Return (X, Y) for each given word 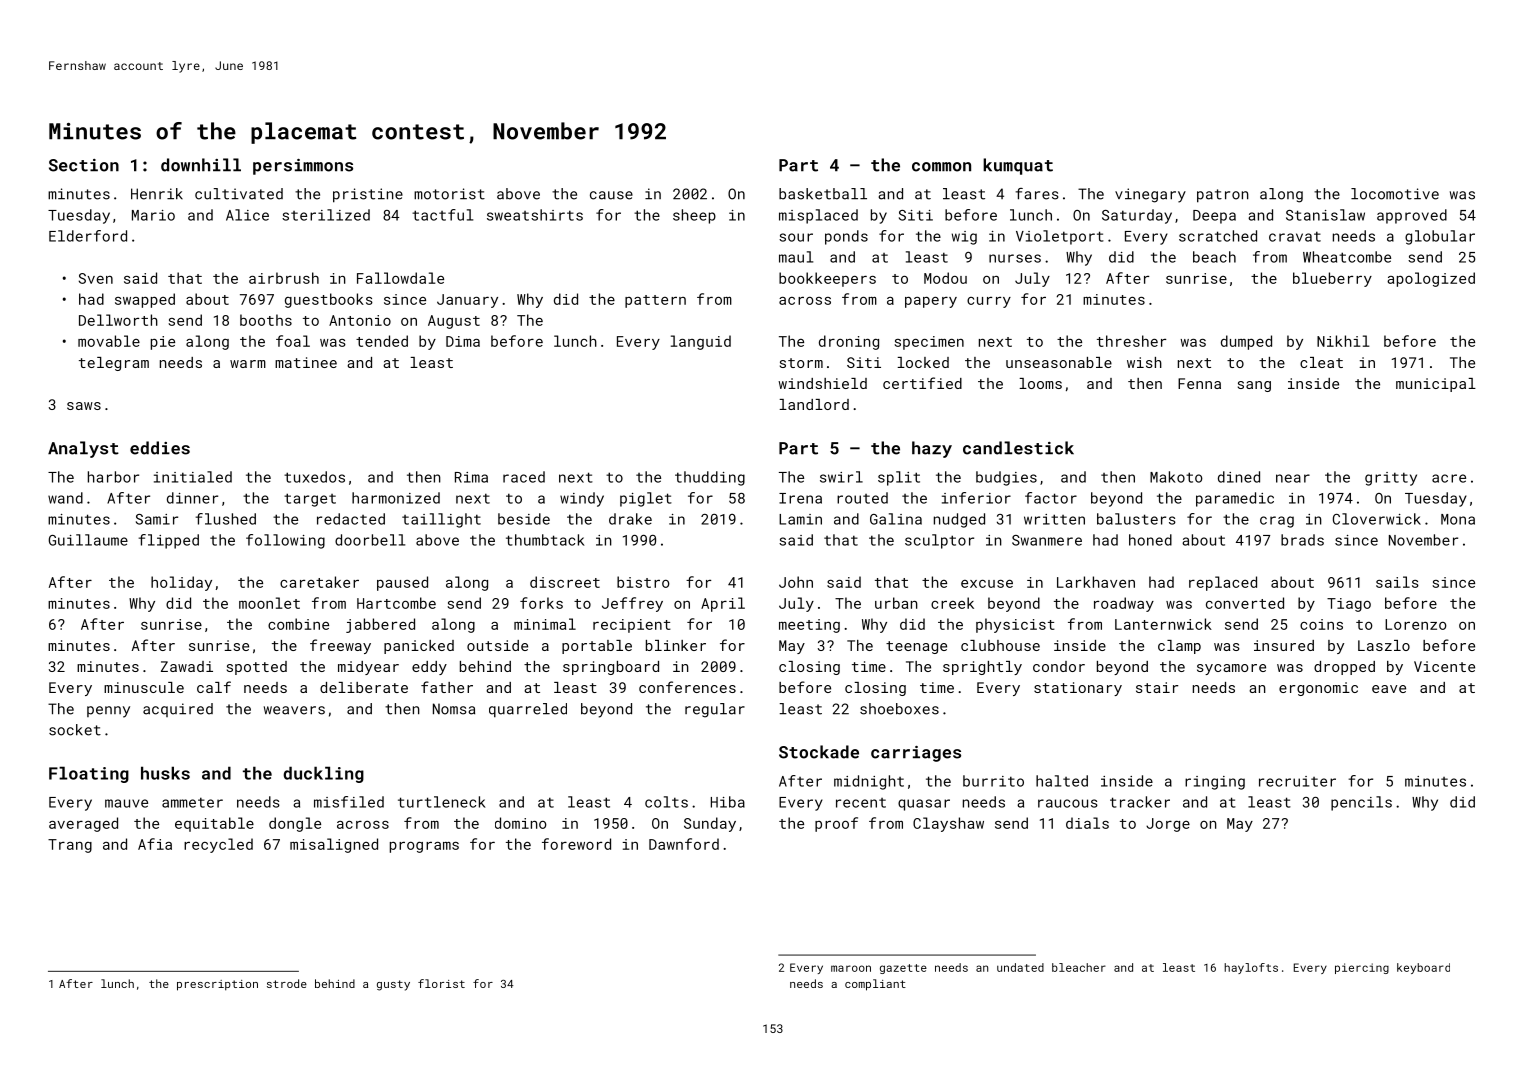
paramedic (1235, 499)
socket (75, 730)
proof (836, 824)
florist (441, 983)
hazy (932, 449)
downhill (201, 165)
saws (84, 406)
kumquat (1018, 166)
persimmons (303, 167)
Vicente (1444, 666)
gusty (393, 985)
